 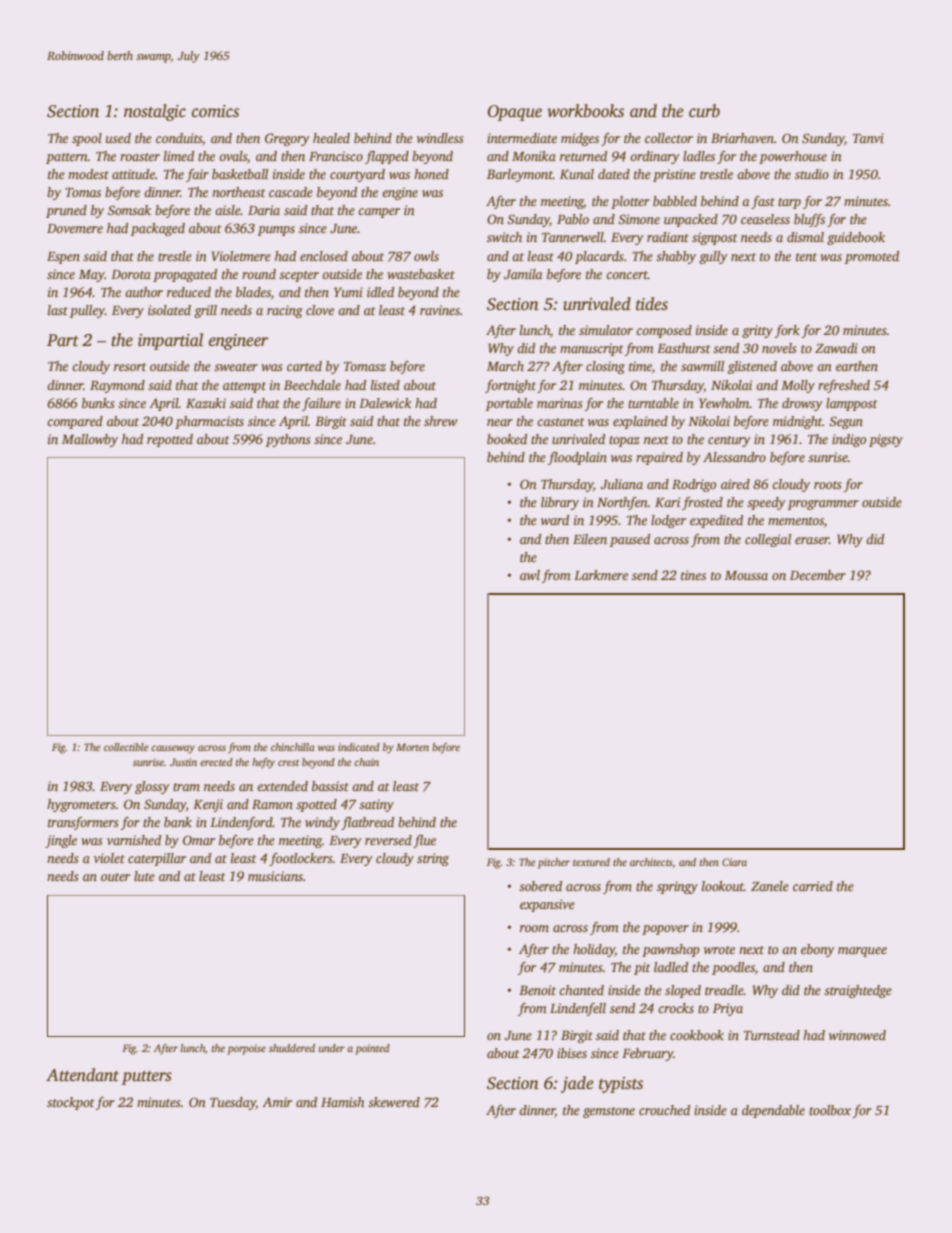 What do you see at coordinates (585, 111) in the image?
I see `workbooks` at bounding box center [585, 111].
